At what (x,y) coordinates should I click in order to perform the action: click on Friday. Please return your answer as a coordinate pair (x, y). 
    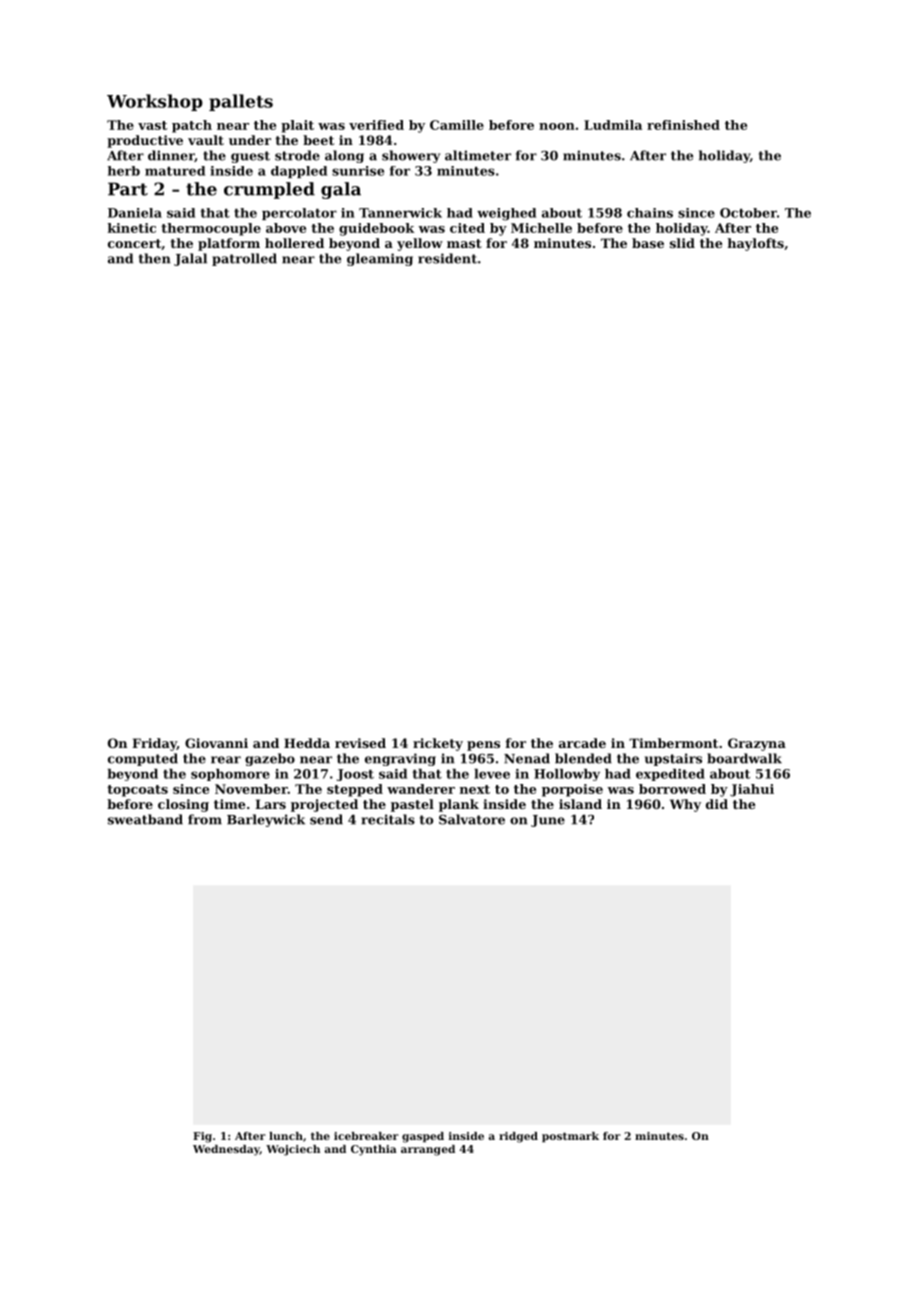
    Looking at the image, I should click on (154, 744).
